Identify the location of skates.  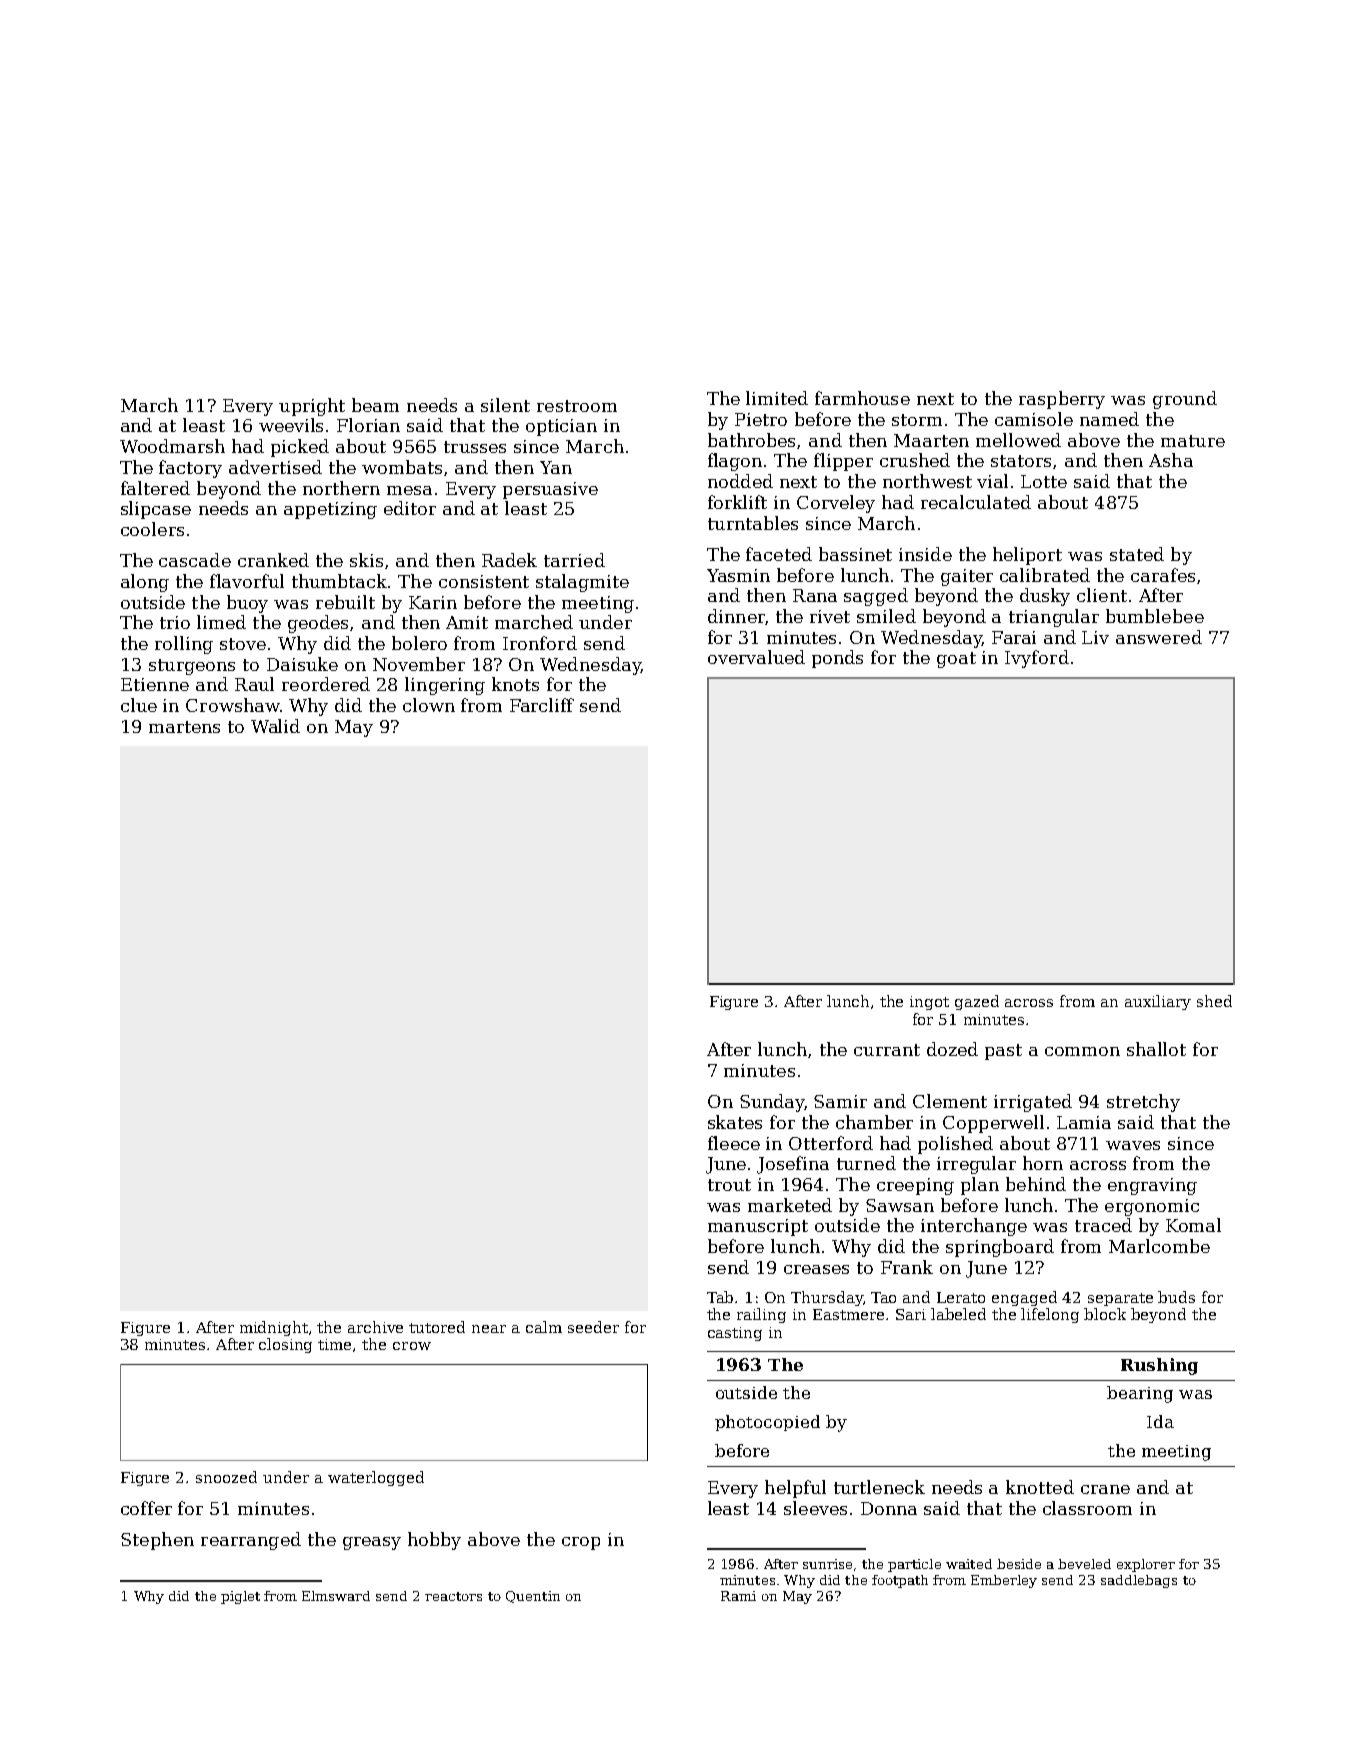
(735, 1122).
